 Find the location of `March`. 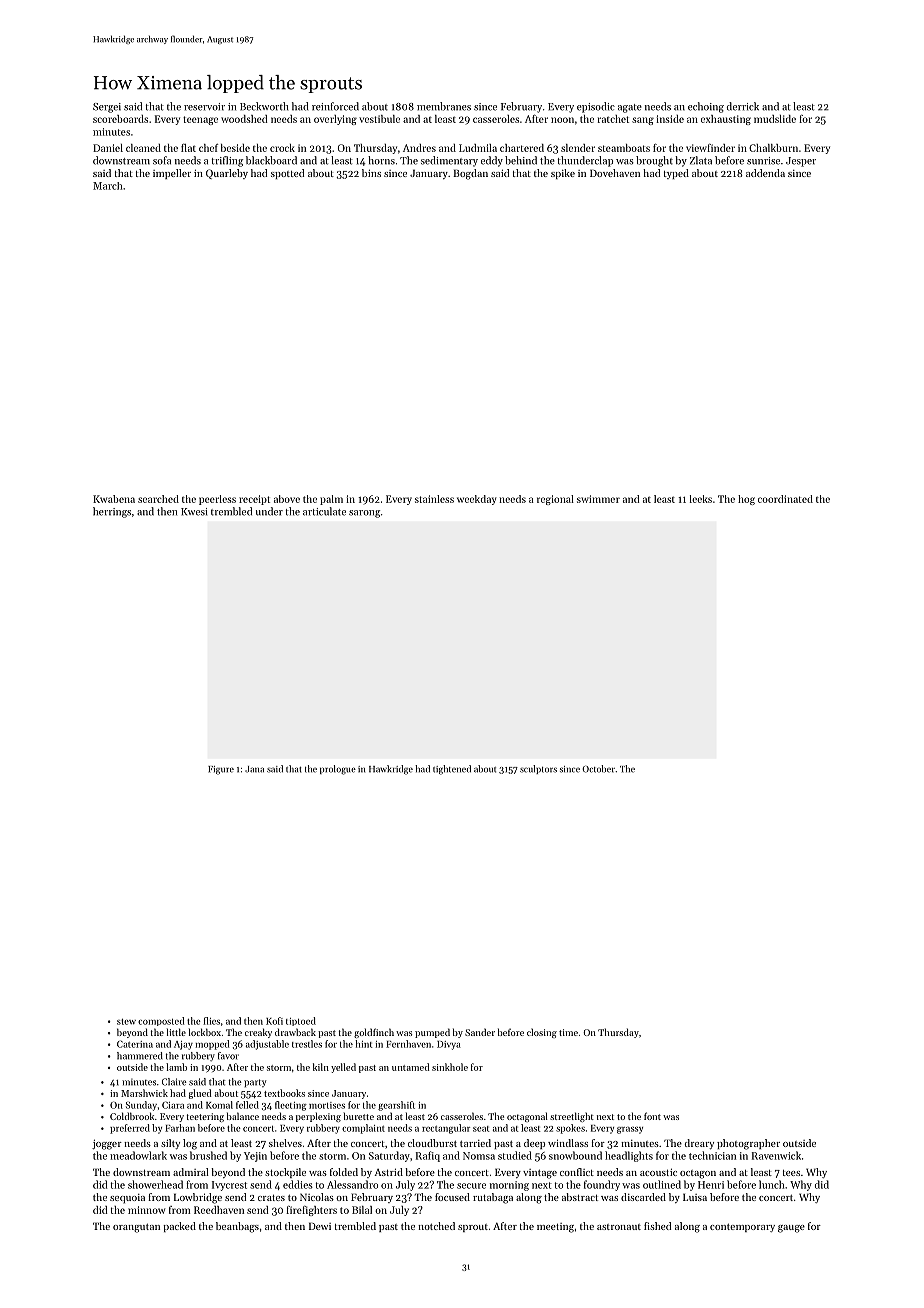

March is located at coordinates (108, 186).
